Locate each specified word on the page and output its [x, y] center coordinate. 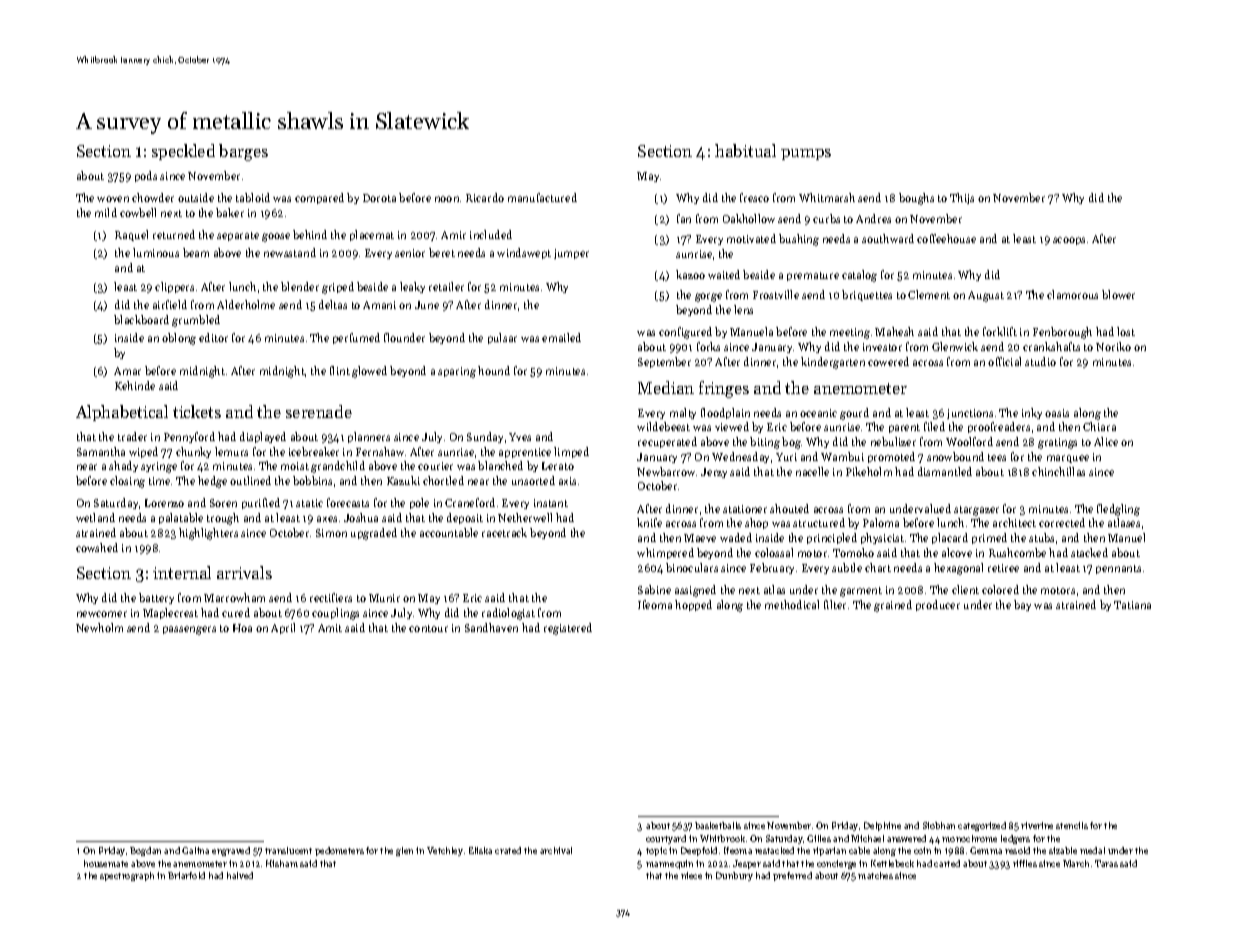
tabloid [253, 197]
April [283, 628]
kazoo [690, 274]
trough [223, 519]
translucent [288, 850]
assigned [695, 591]
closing [127, 482]
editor [213, 337]
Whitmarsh [827, 197]
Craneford [470, 502]
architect [1014, 522]
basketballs [718, 825]
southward [888, 238]
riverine [1037, 825]
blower [1118, 294]
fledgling [1118, 510]
